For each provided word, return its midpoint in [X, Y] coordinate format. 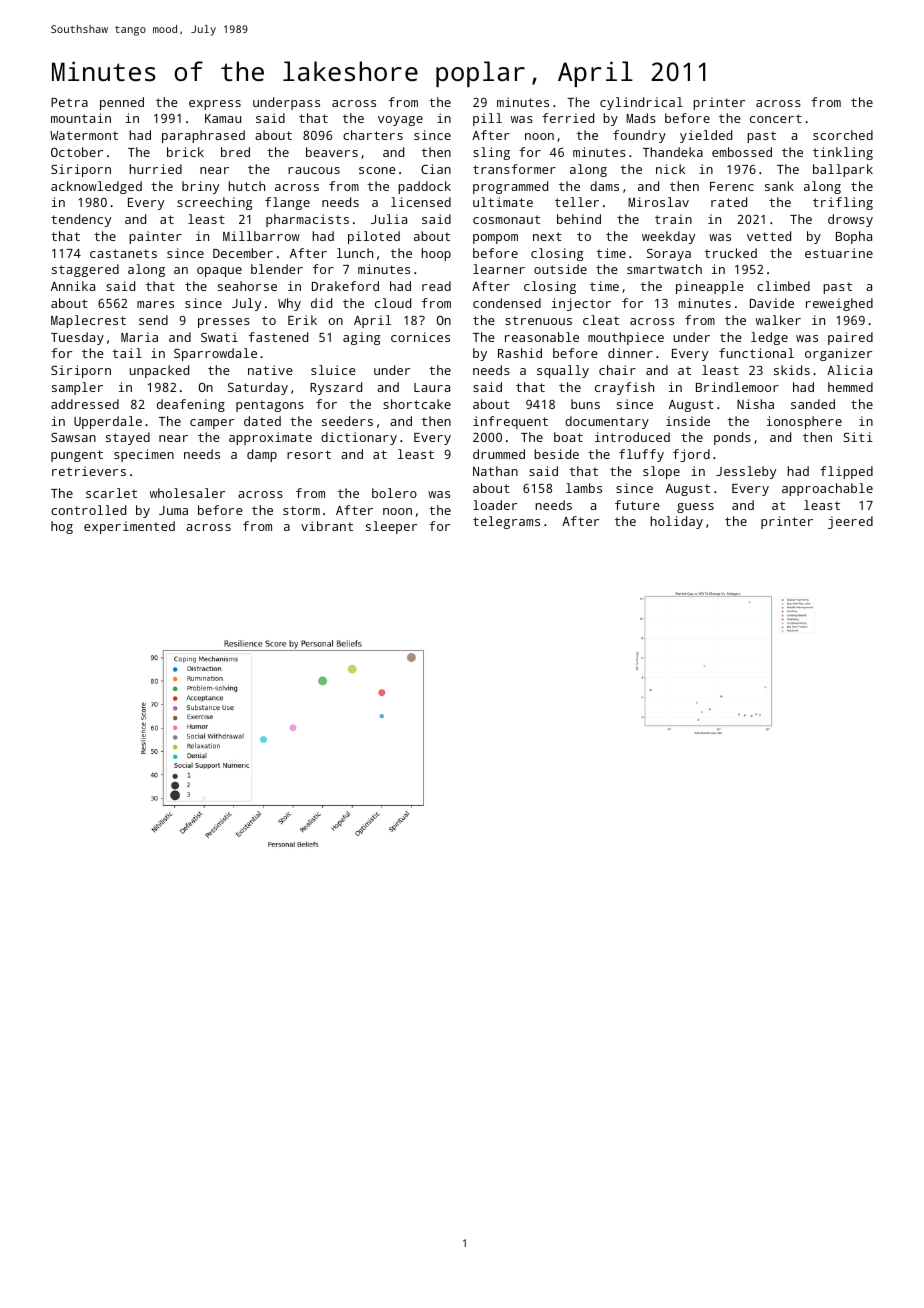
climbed [783, 286]
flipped [846, 472]
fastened [278, 337]
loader [495, 505]
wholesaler [187, 493]
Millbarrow [261, 236]
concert [776, 118]
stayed [128, 438]
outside [560, 269]
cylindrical [641, 103]
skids [792, 370]
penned [122, 103]
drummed [499, 454]
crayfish [624, 388]
